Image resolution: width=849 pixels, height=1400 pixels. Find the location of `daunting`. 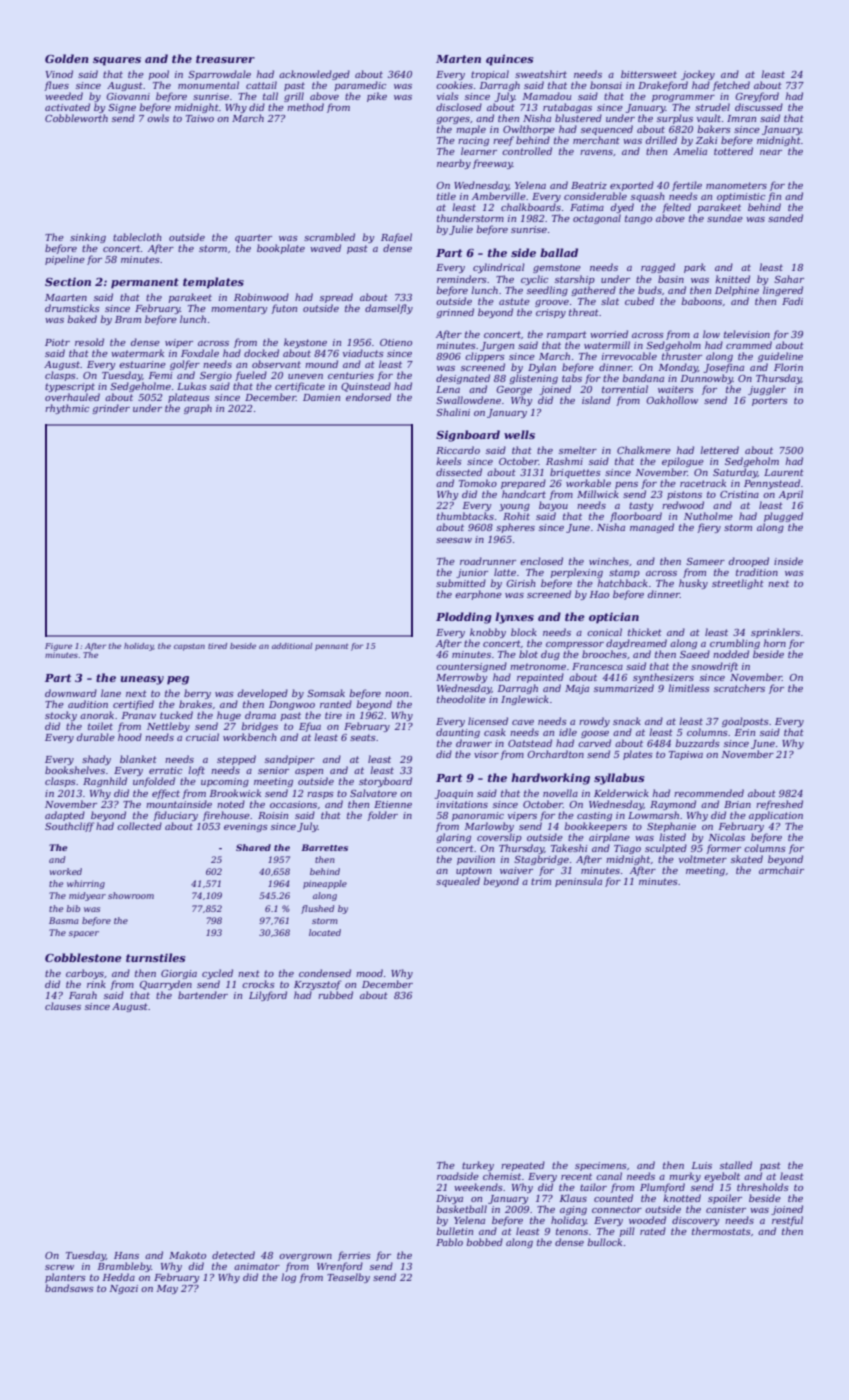

daunting is located at coordinates (458, 733).
